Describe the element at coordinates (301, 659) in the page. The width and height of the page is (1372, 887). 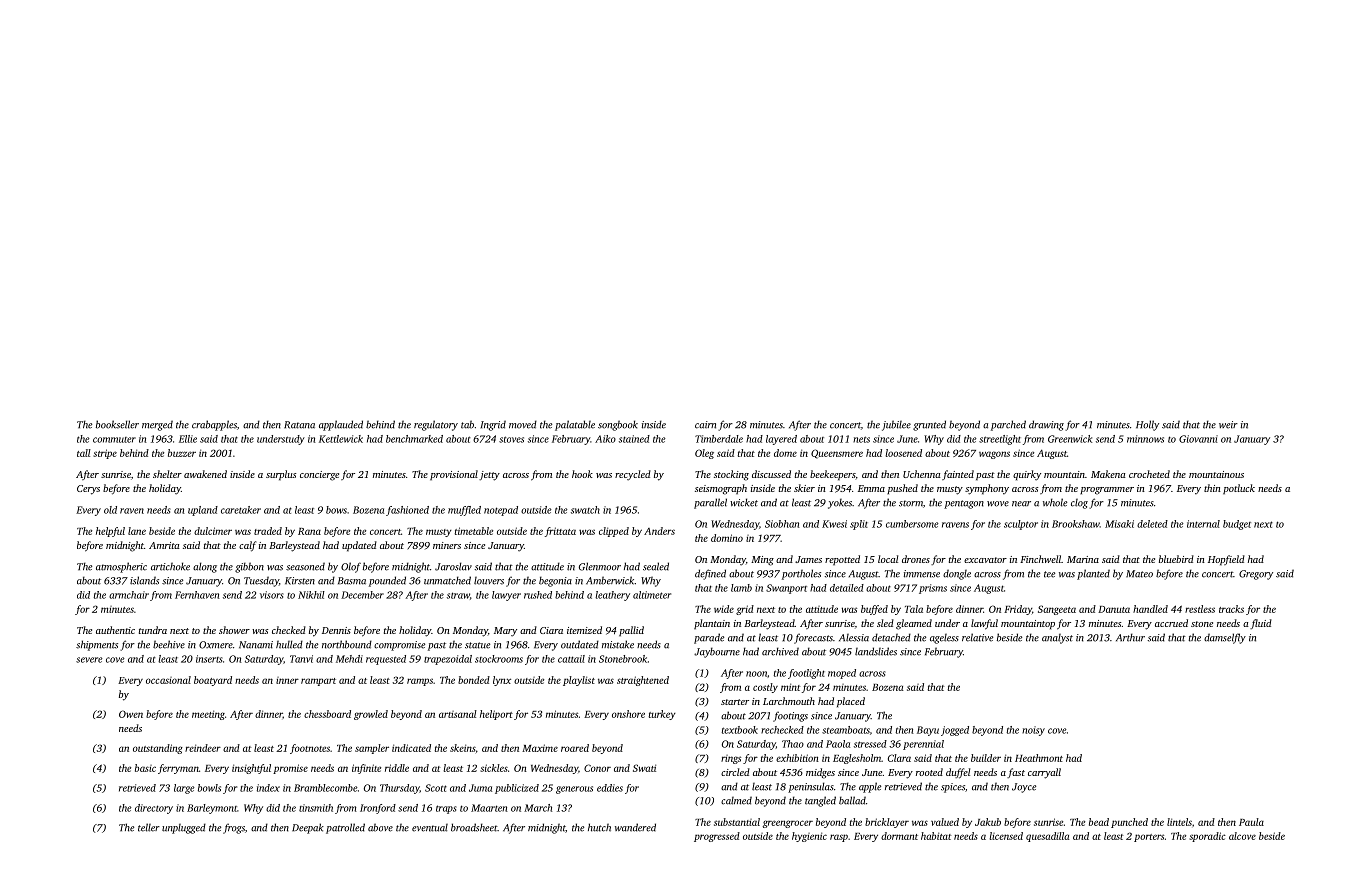
I see `Tanvi` at that location.
